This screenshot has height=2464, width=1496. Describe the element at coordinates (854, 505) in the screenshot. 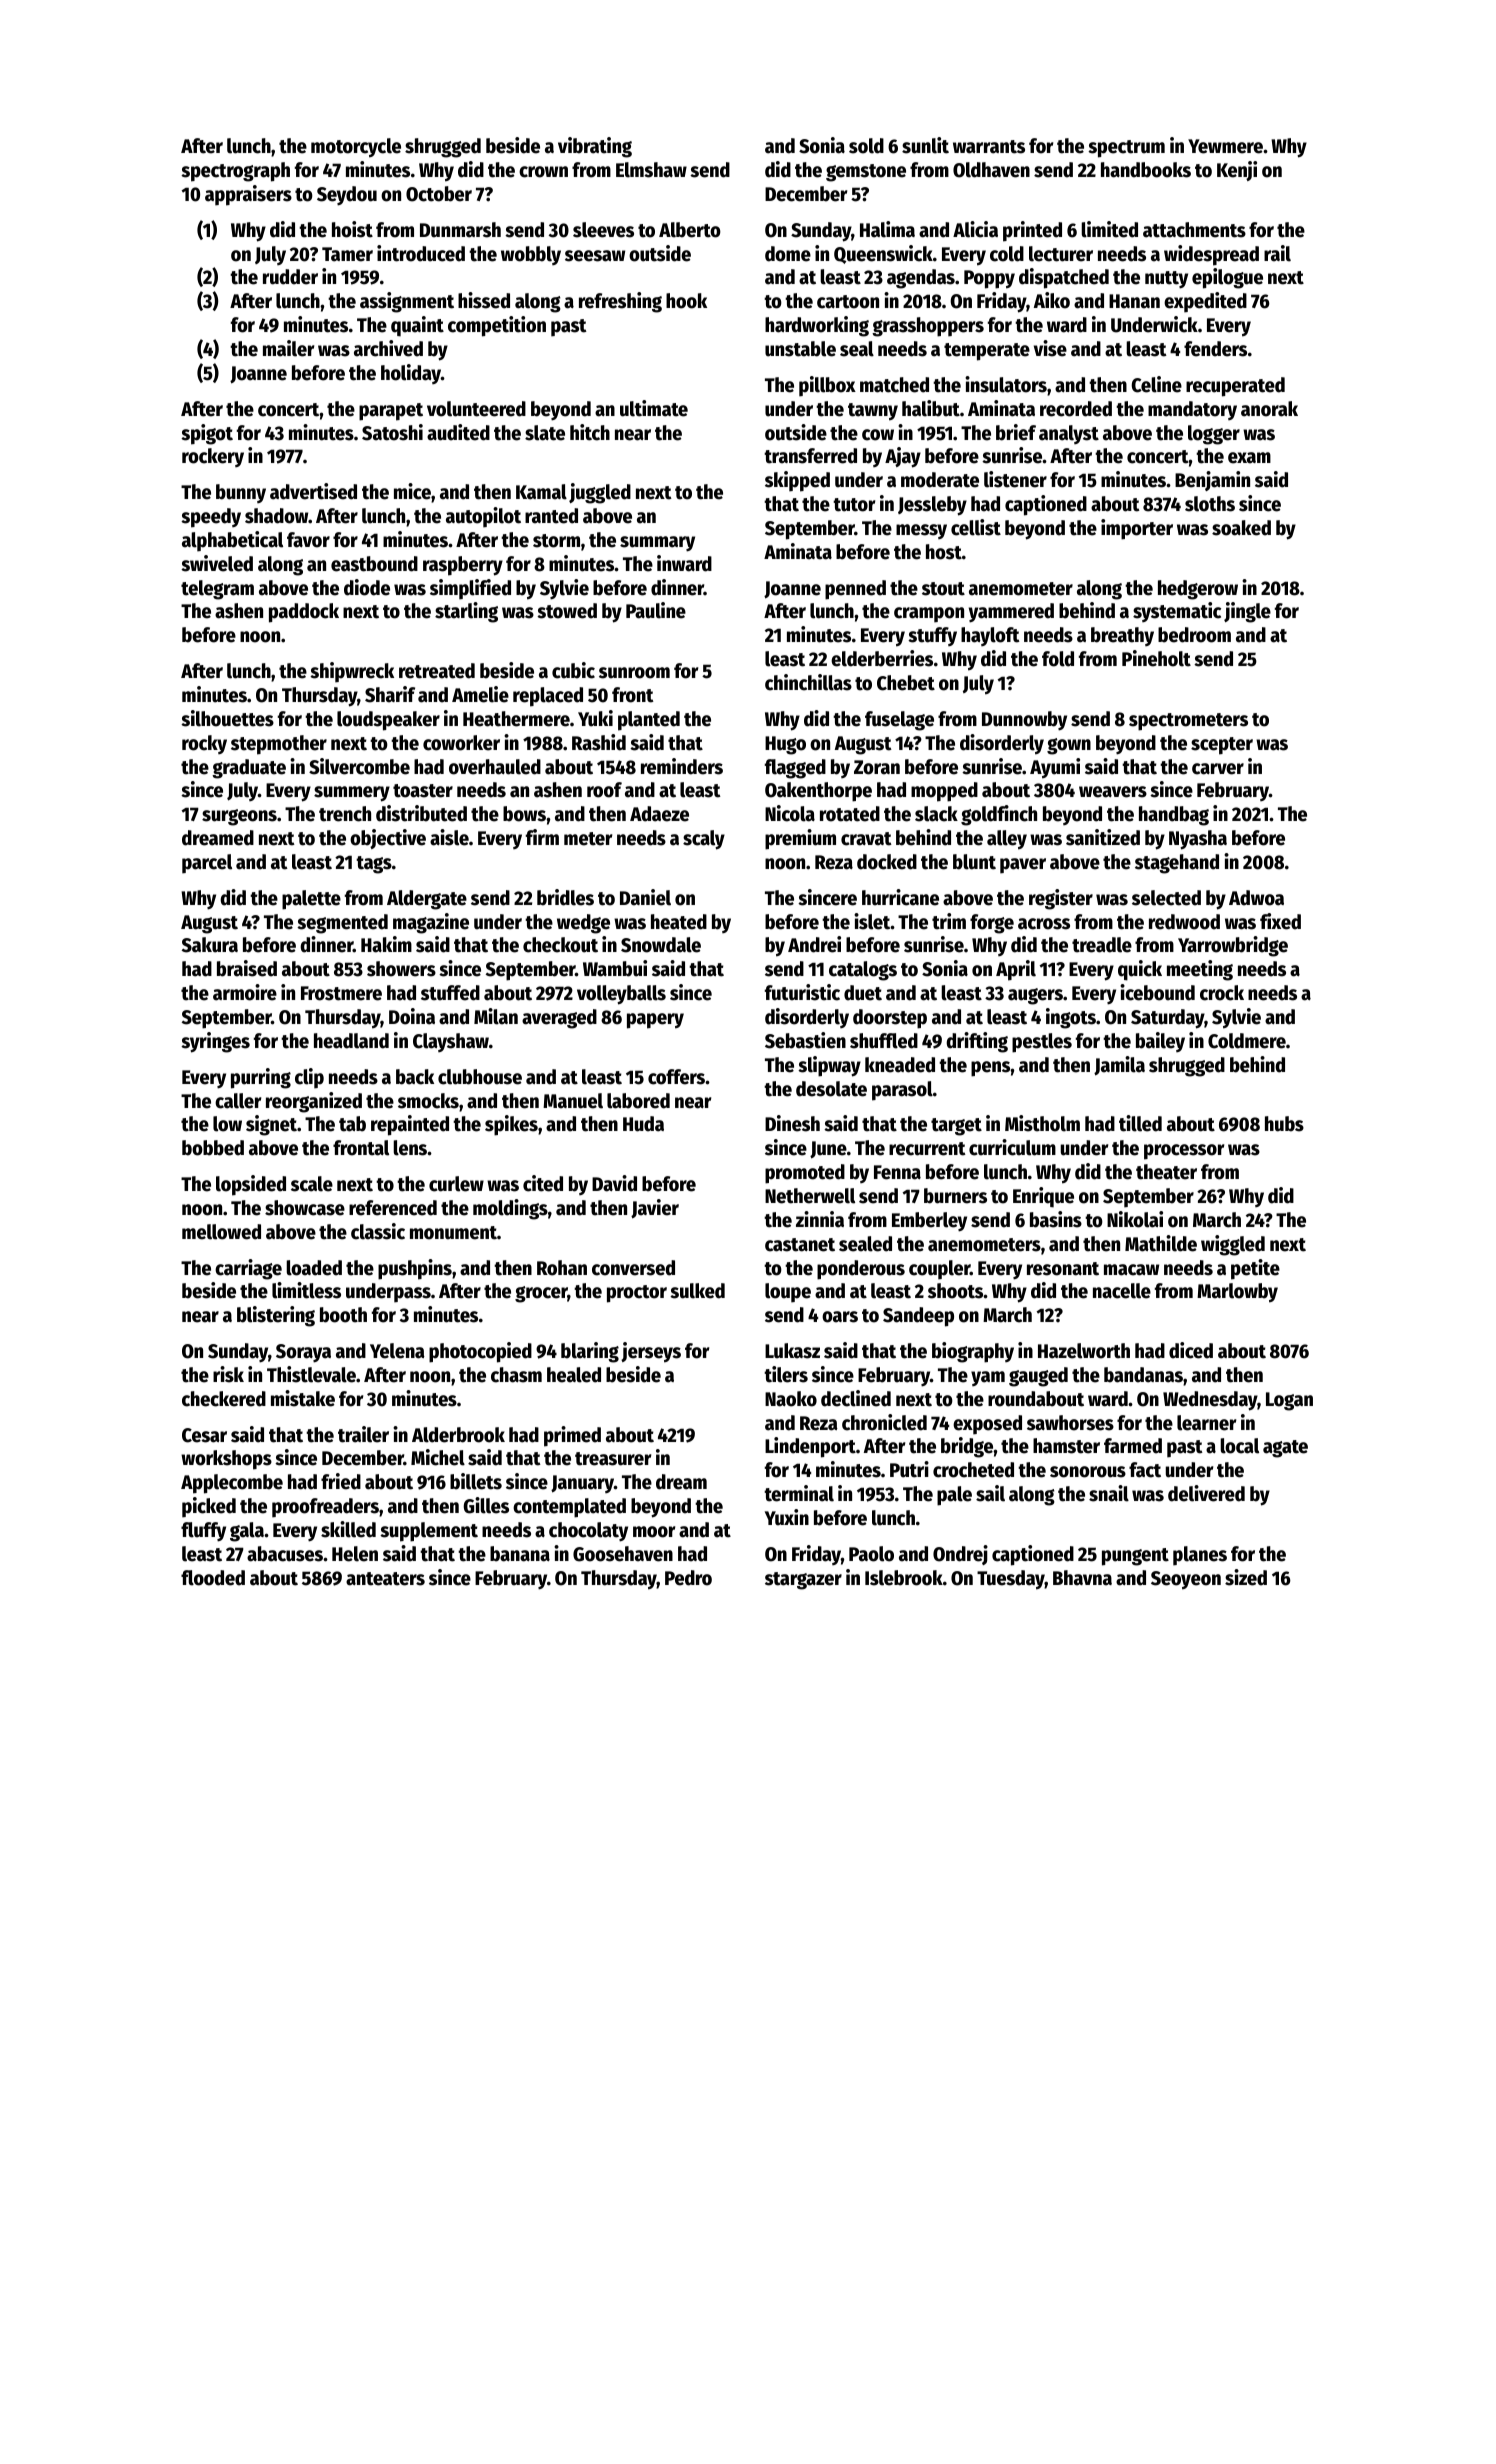

I see `tutor` at that location.
